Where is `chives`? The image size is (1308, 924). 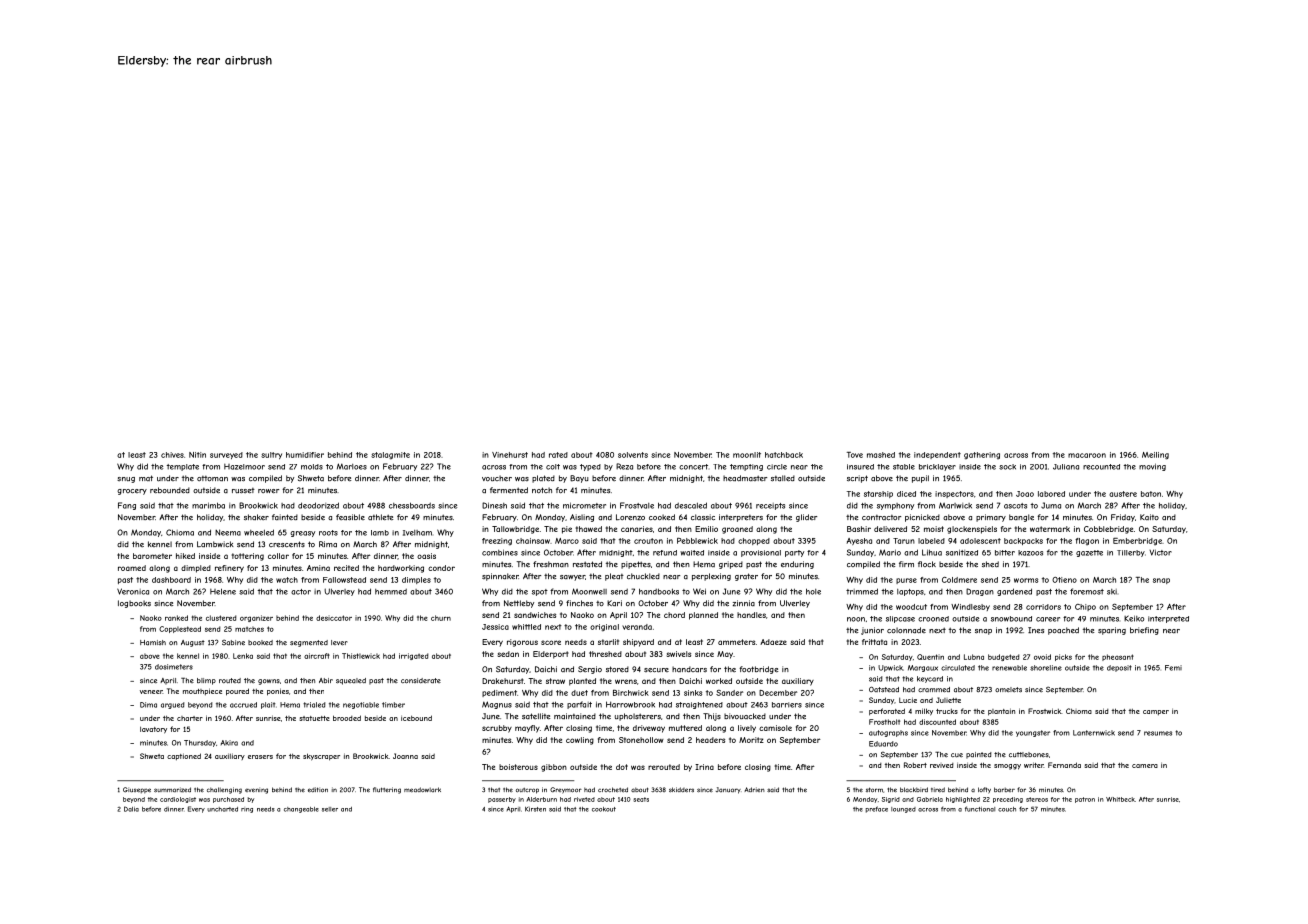 chives is located at coordinates (172, 455).
